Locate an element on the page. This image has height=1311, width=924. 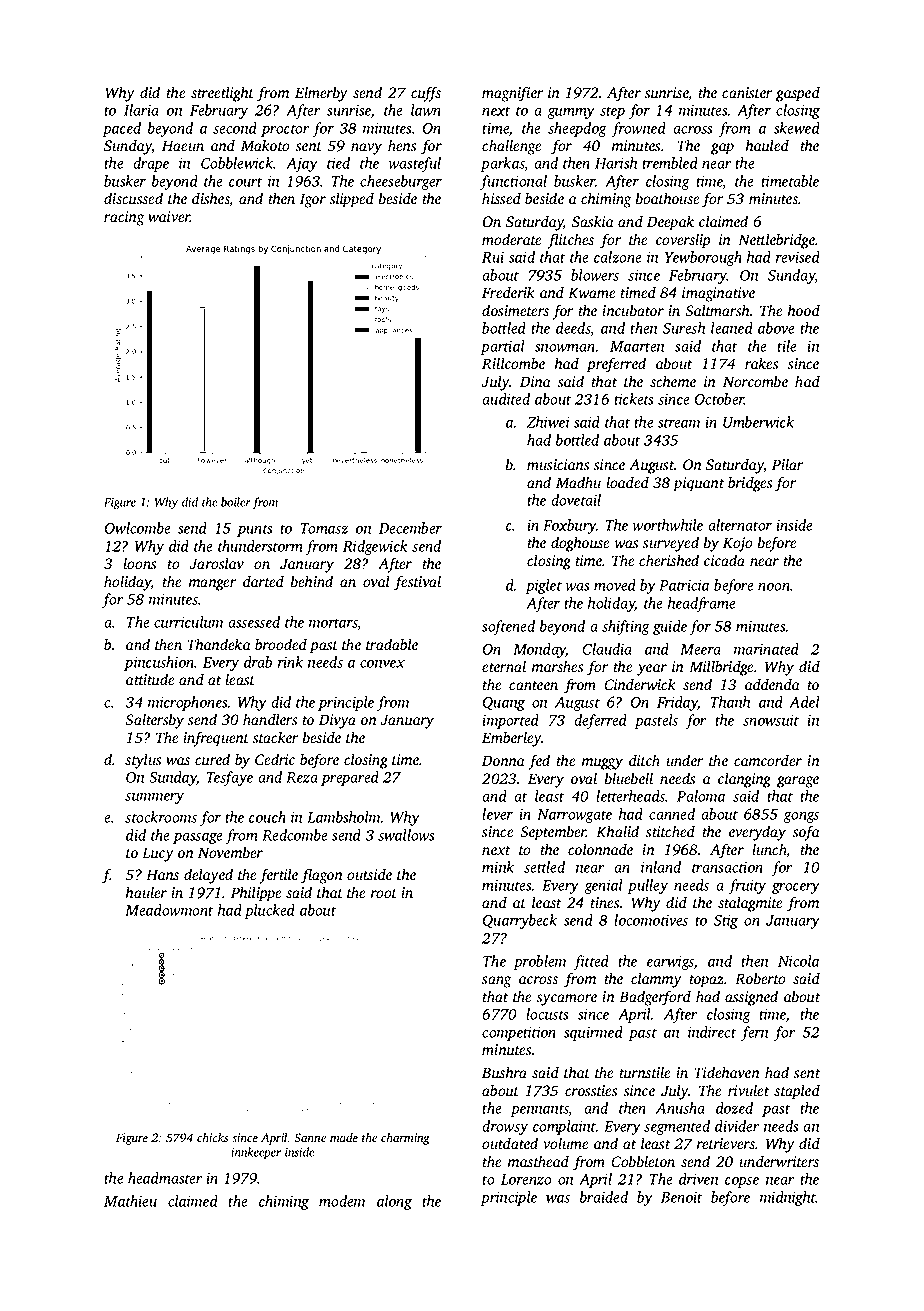
above is located at coordinates (776, 328).
